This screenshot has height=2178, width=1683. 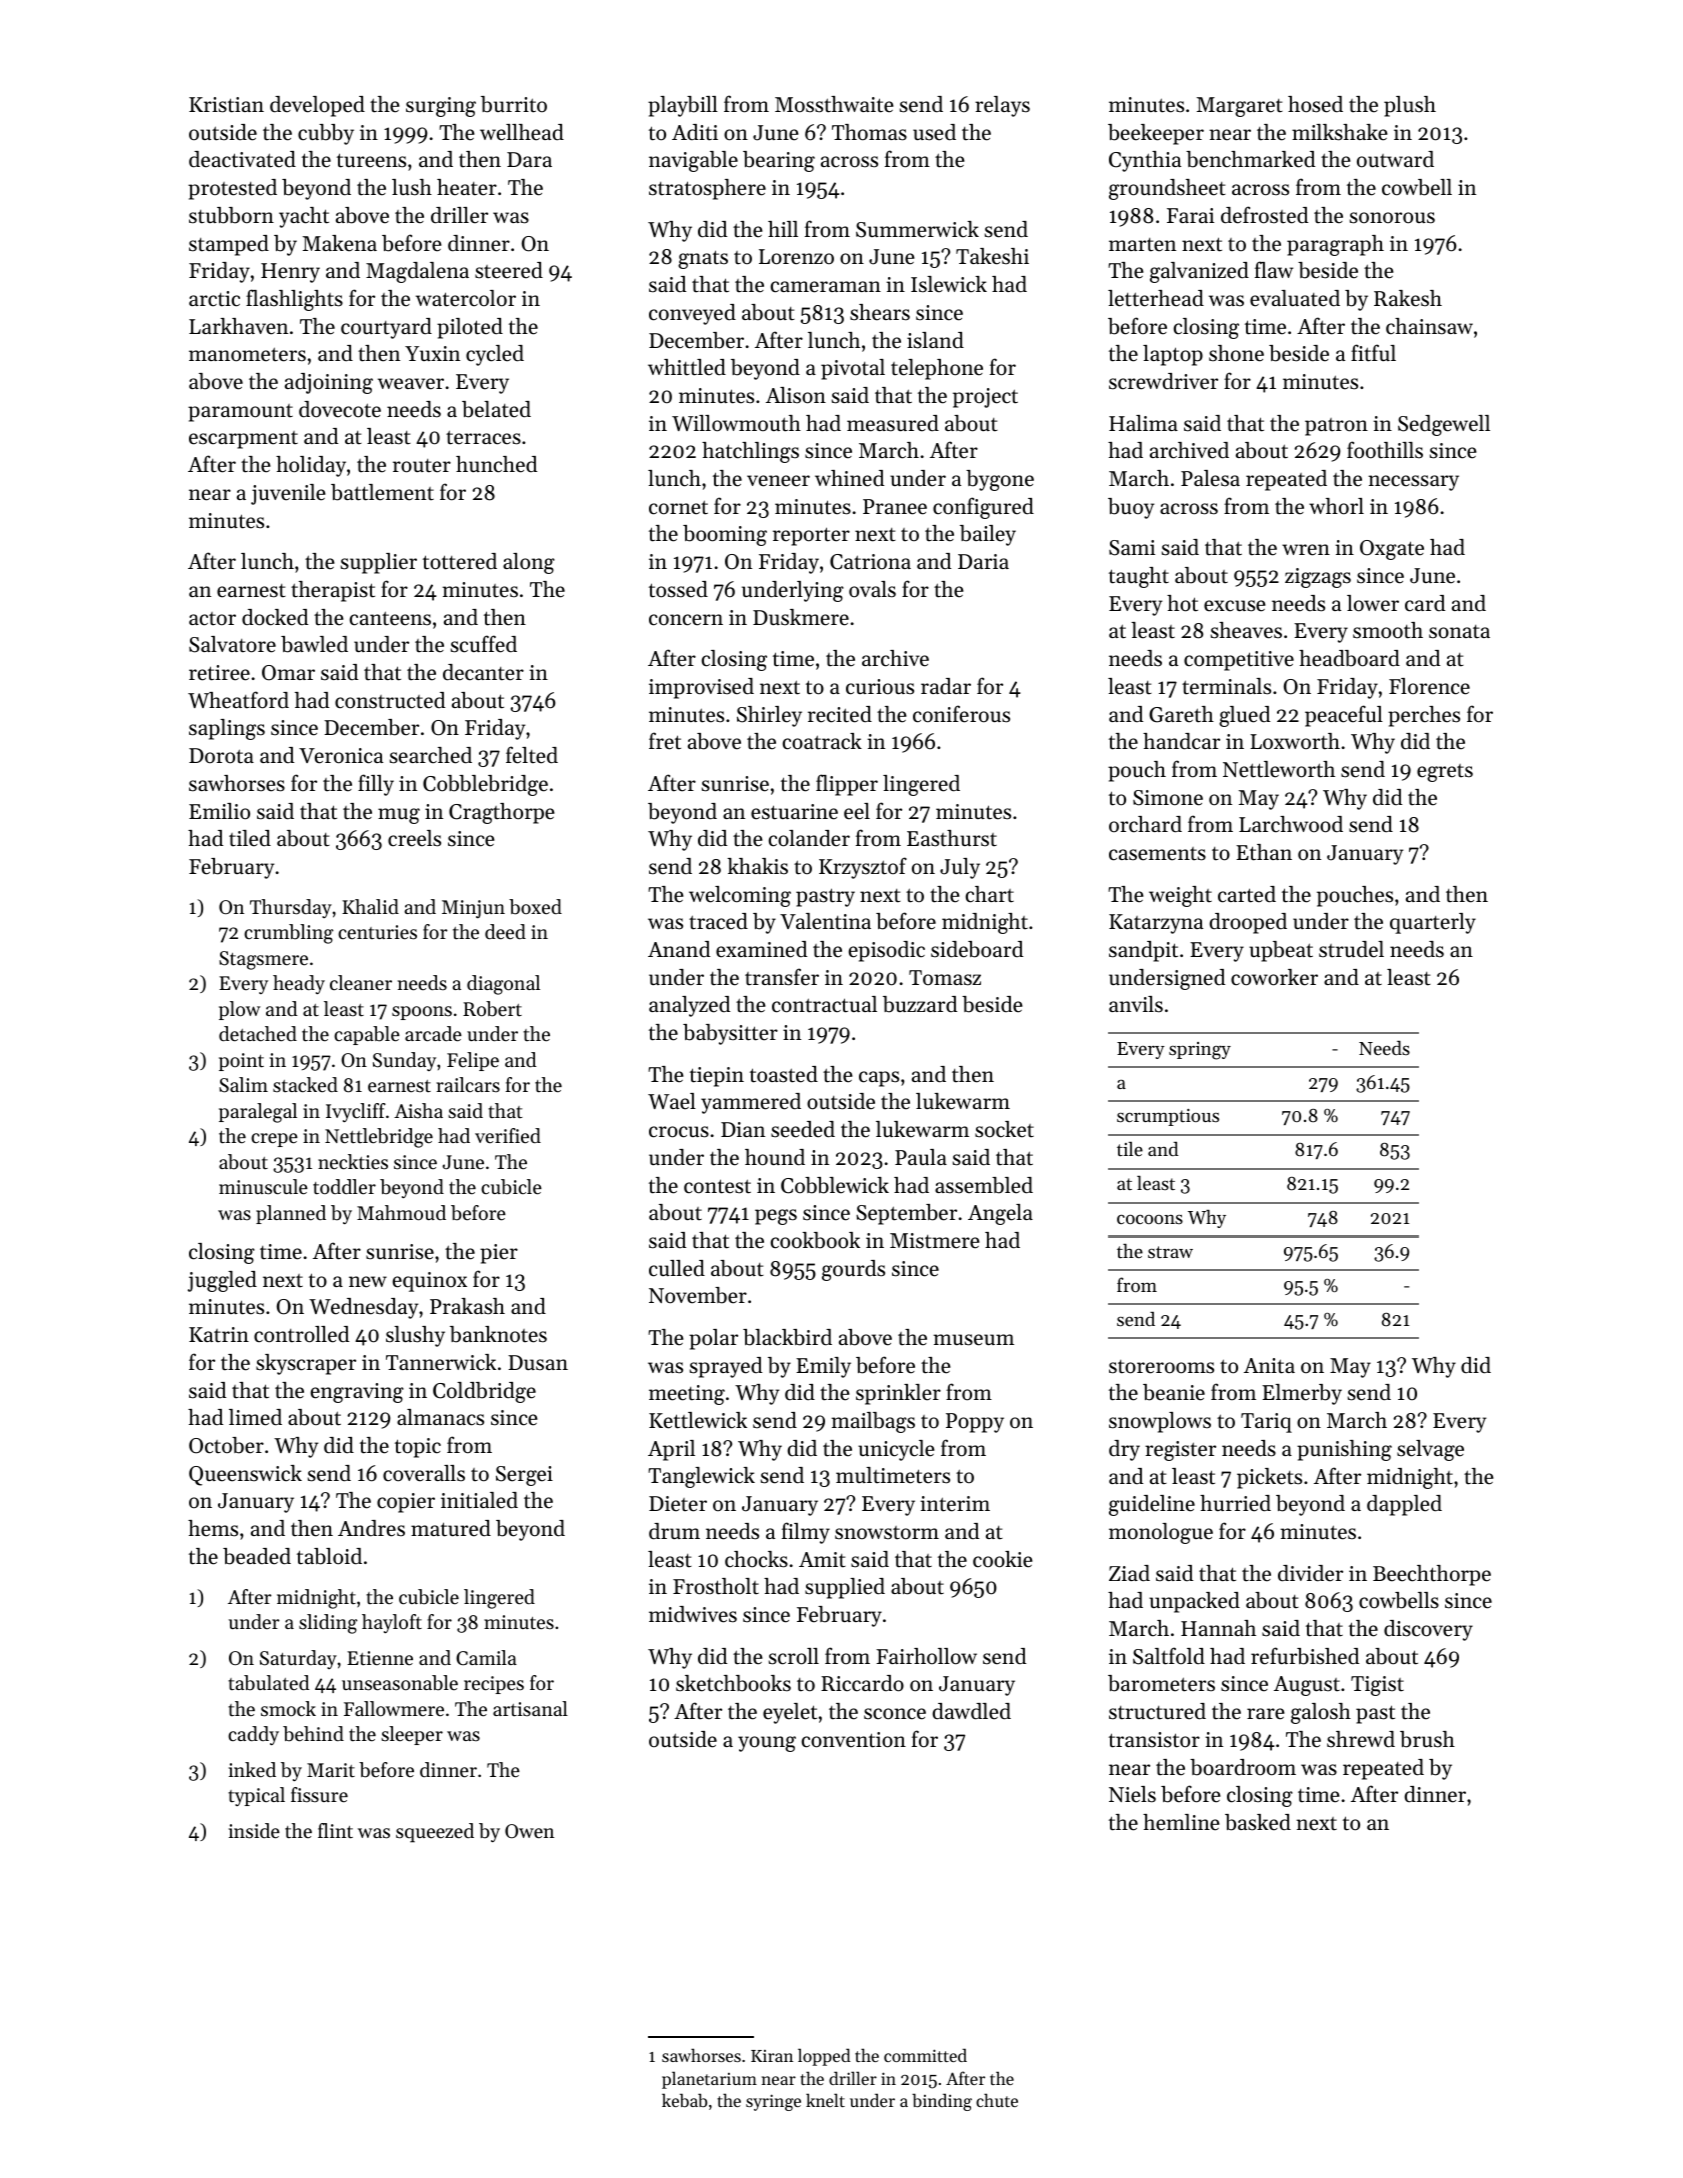 What do you see at coordinates (514, 104) in the screenshot?
I see `burrito` at bounding box center [514, 104].
